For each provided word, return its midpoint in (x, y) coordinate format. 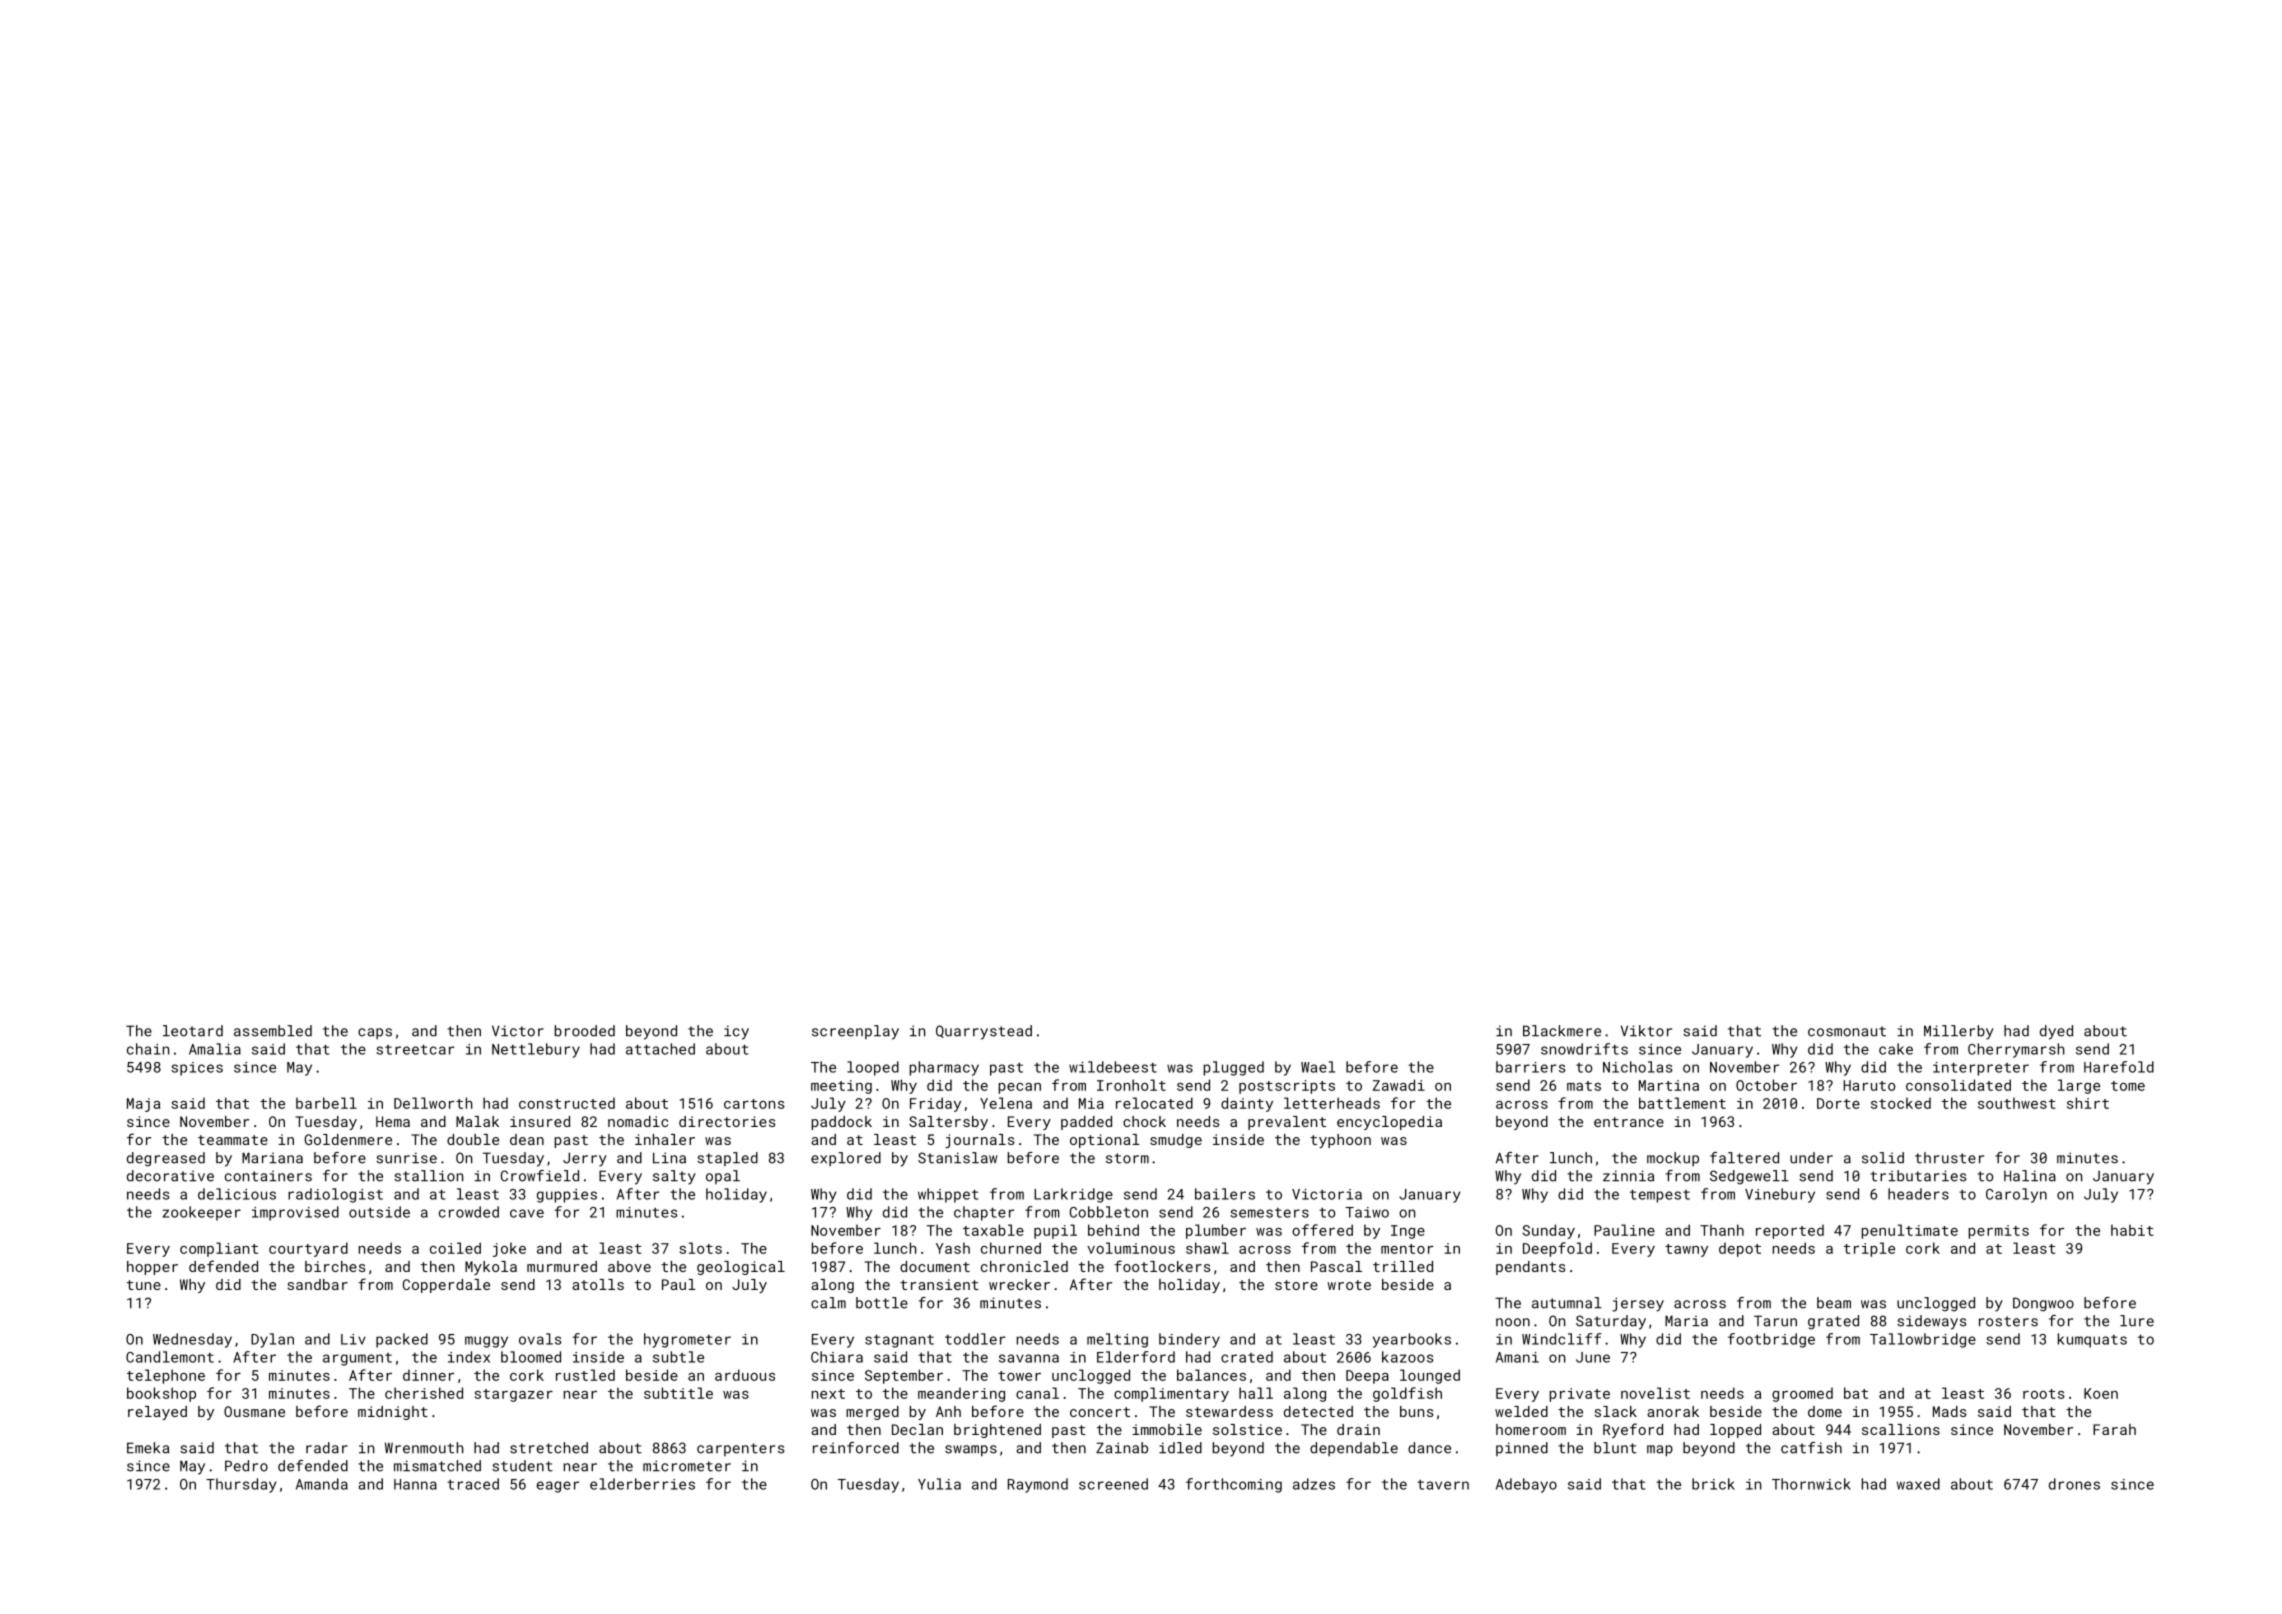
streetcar (415, 1050)
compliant (219, 1249)
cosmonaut (1847, 1031)
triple (1869, 1249)
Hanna (415, 1484)
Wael (1318, 1067)
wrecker (1019, 1284)
